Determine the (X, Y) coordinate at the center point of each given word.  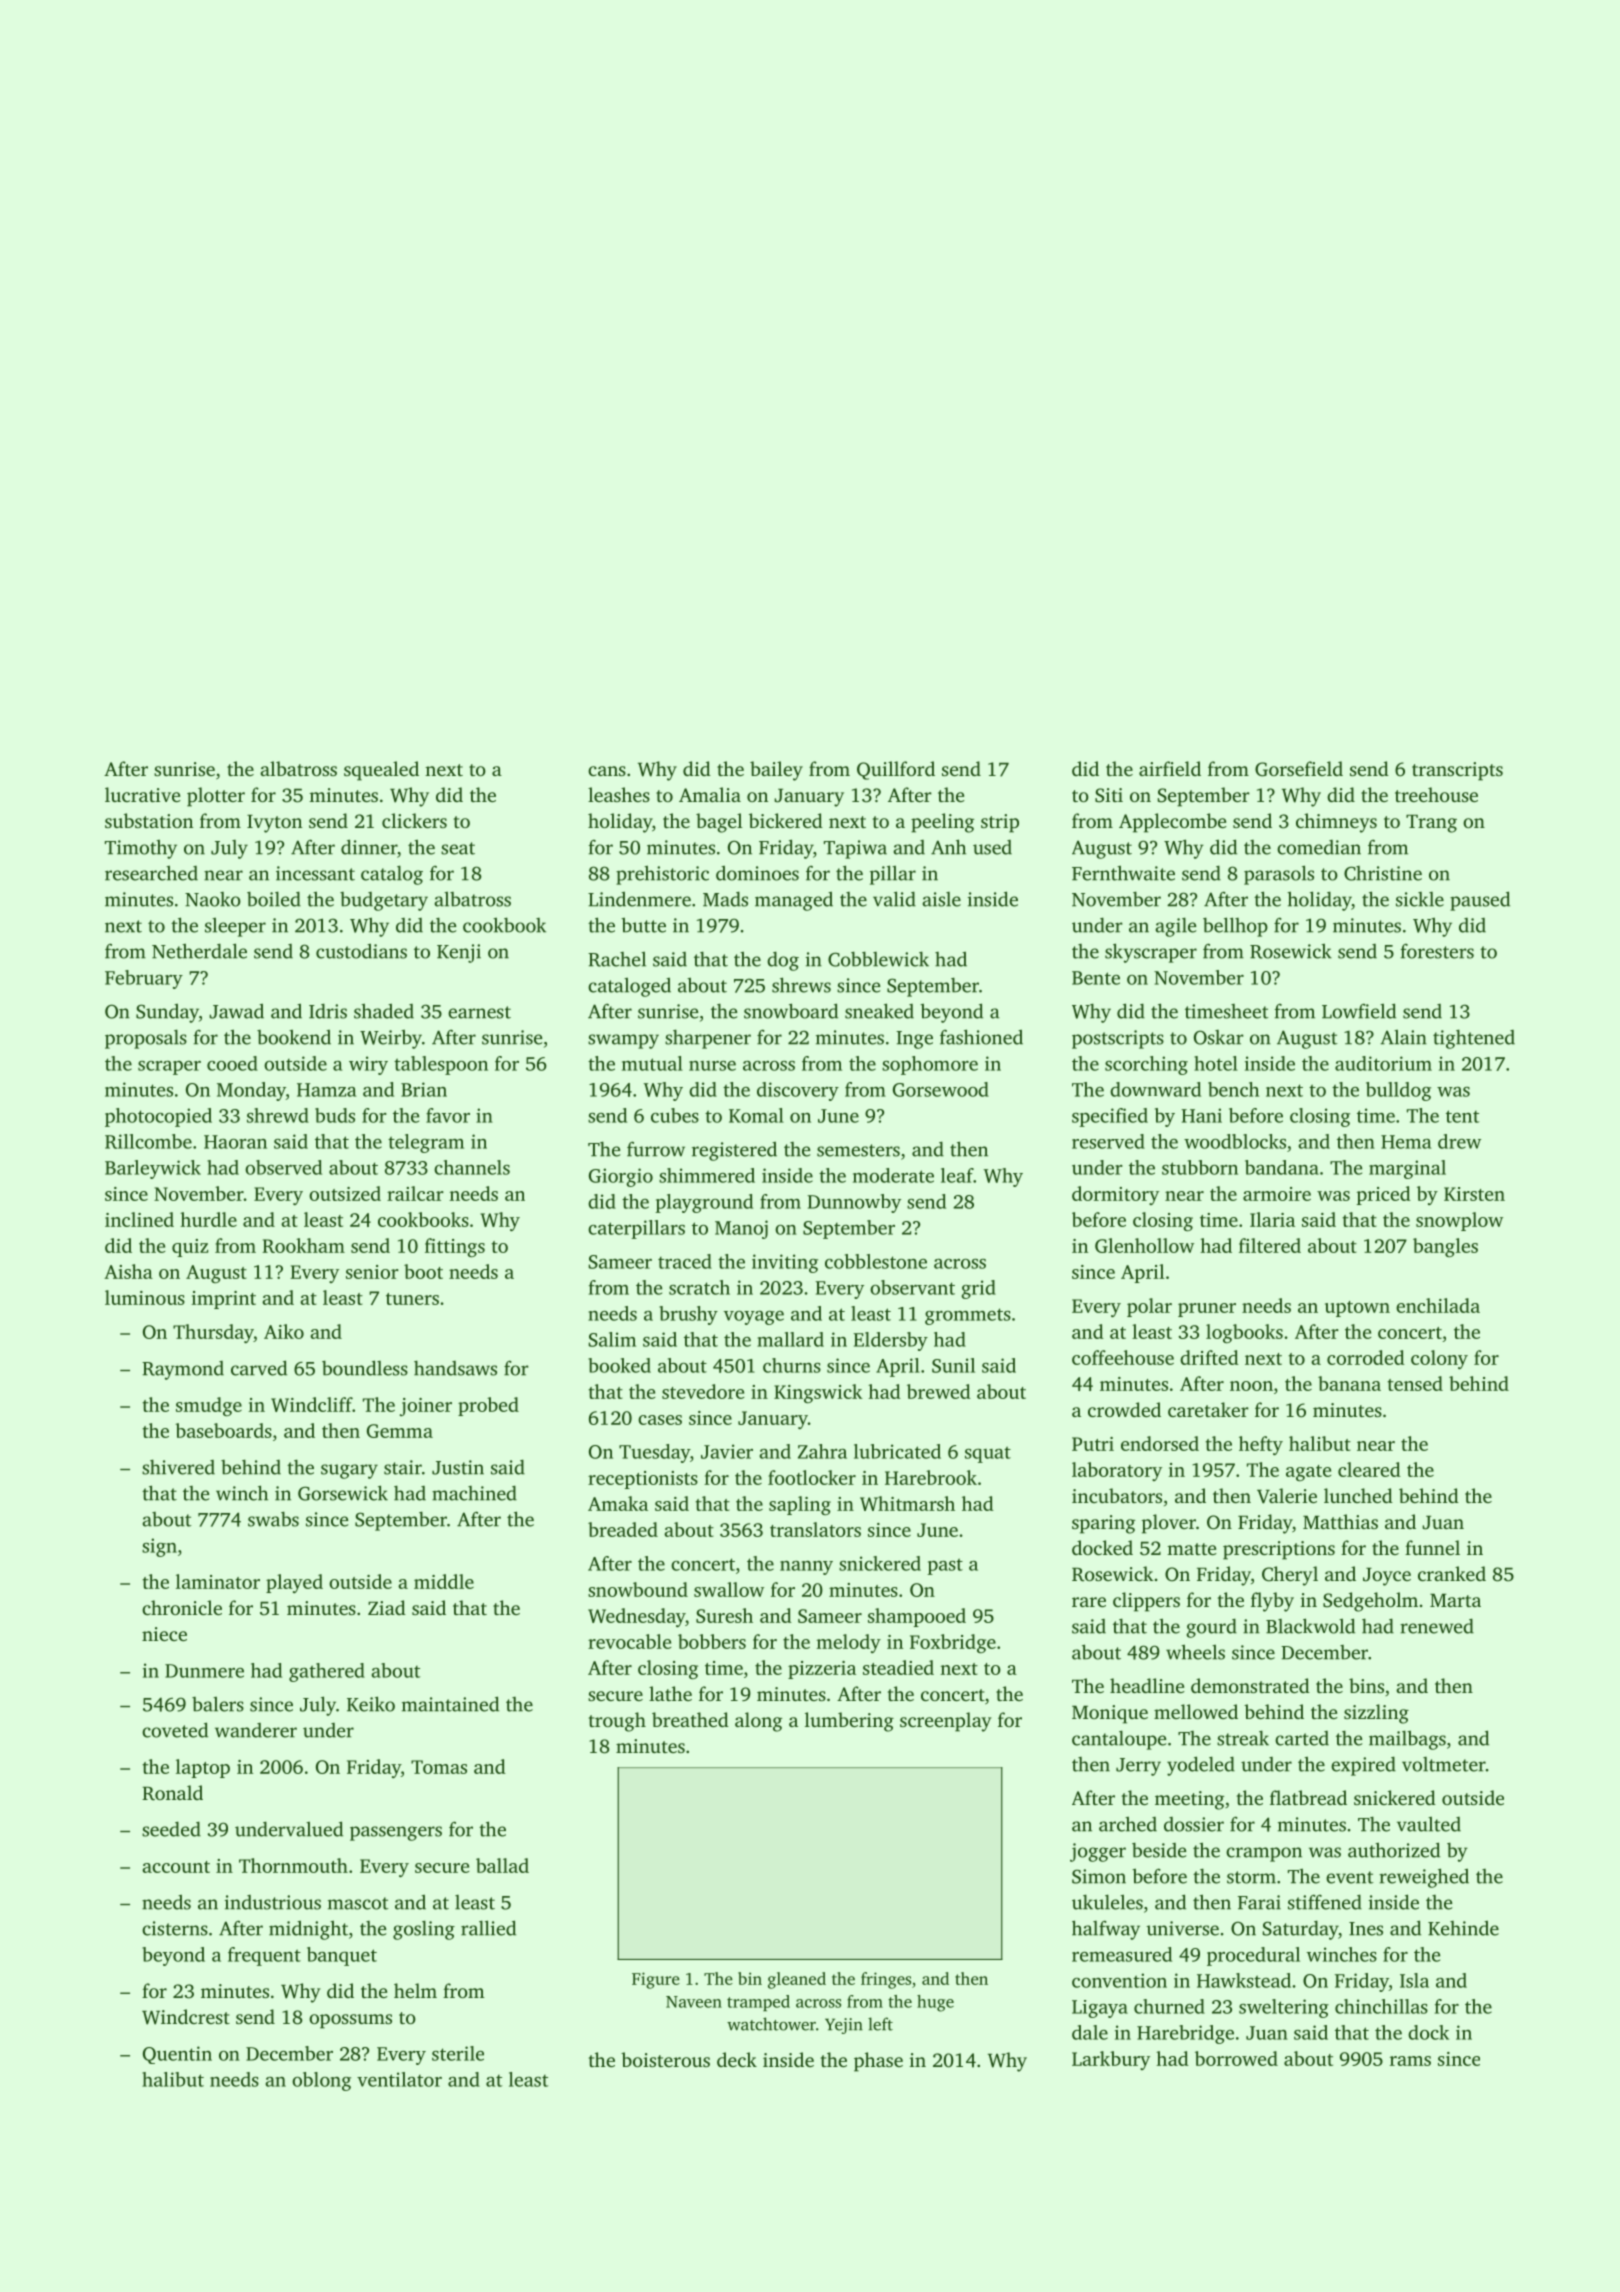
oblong (321, 2081)
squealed (381, 771)
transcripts (1457, 771)
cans (607, 771)
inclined (139, 1219)
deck (737, 2059)
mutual (652, 1063)
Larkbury (1111, 2060)
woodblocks (1235, 1141)
